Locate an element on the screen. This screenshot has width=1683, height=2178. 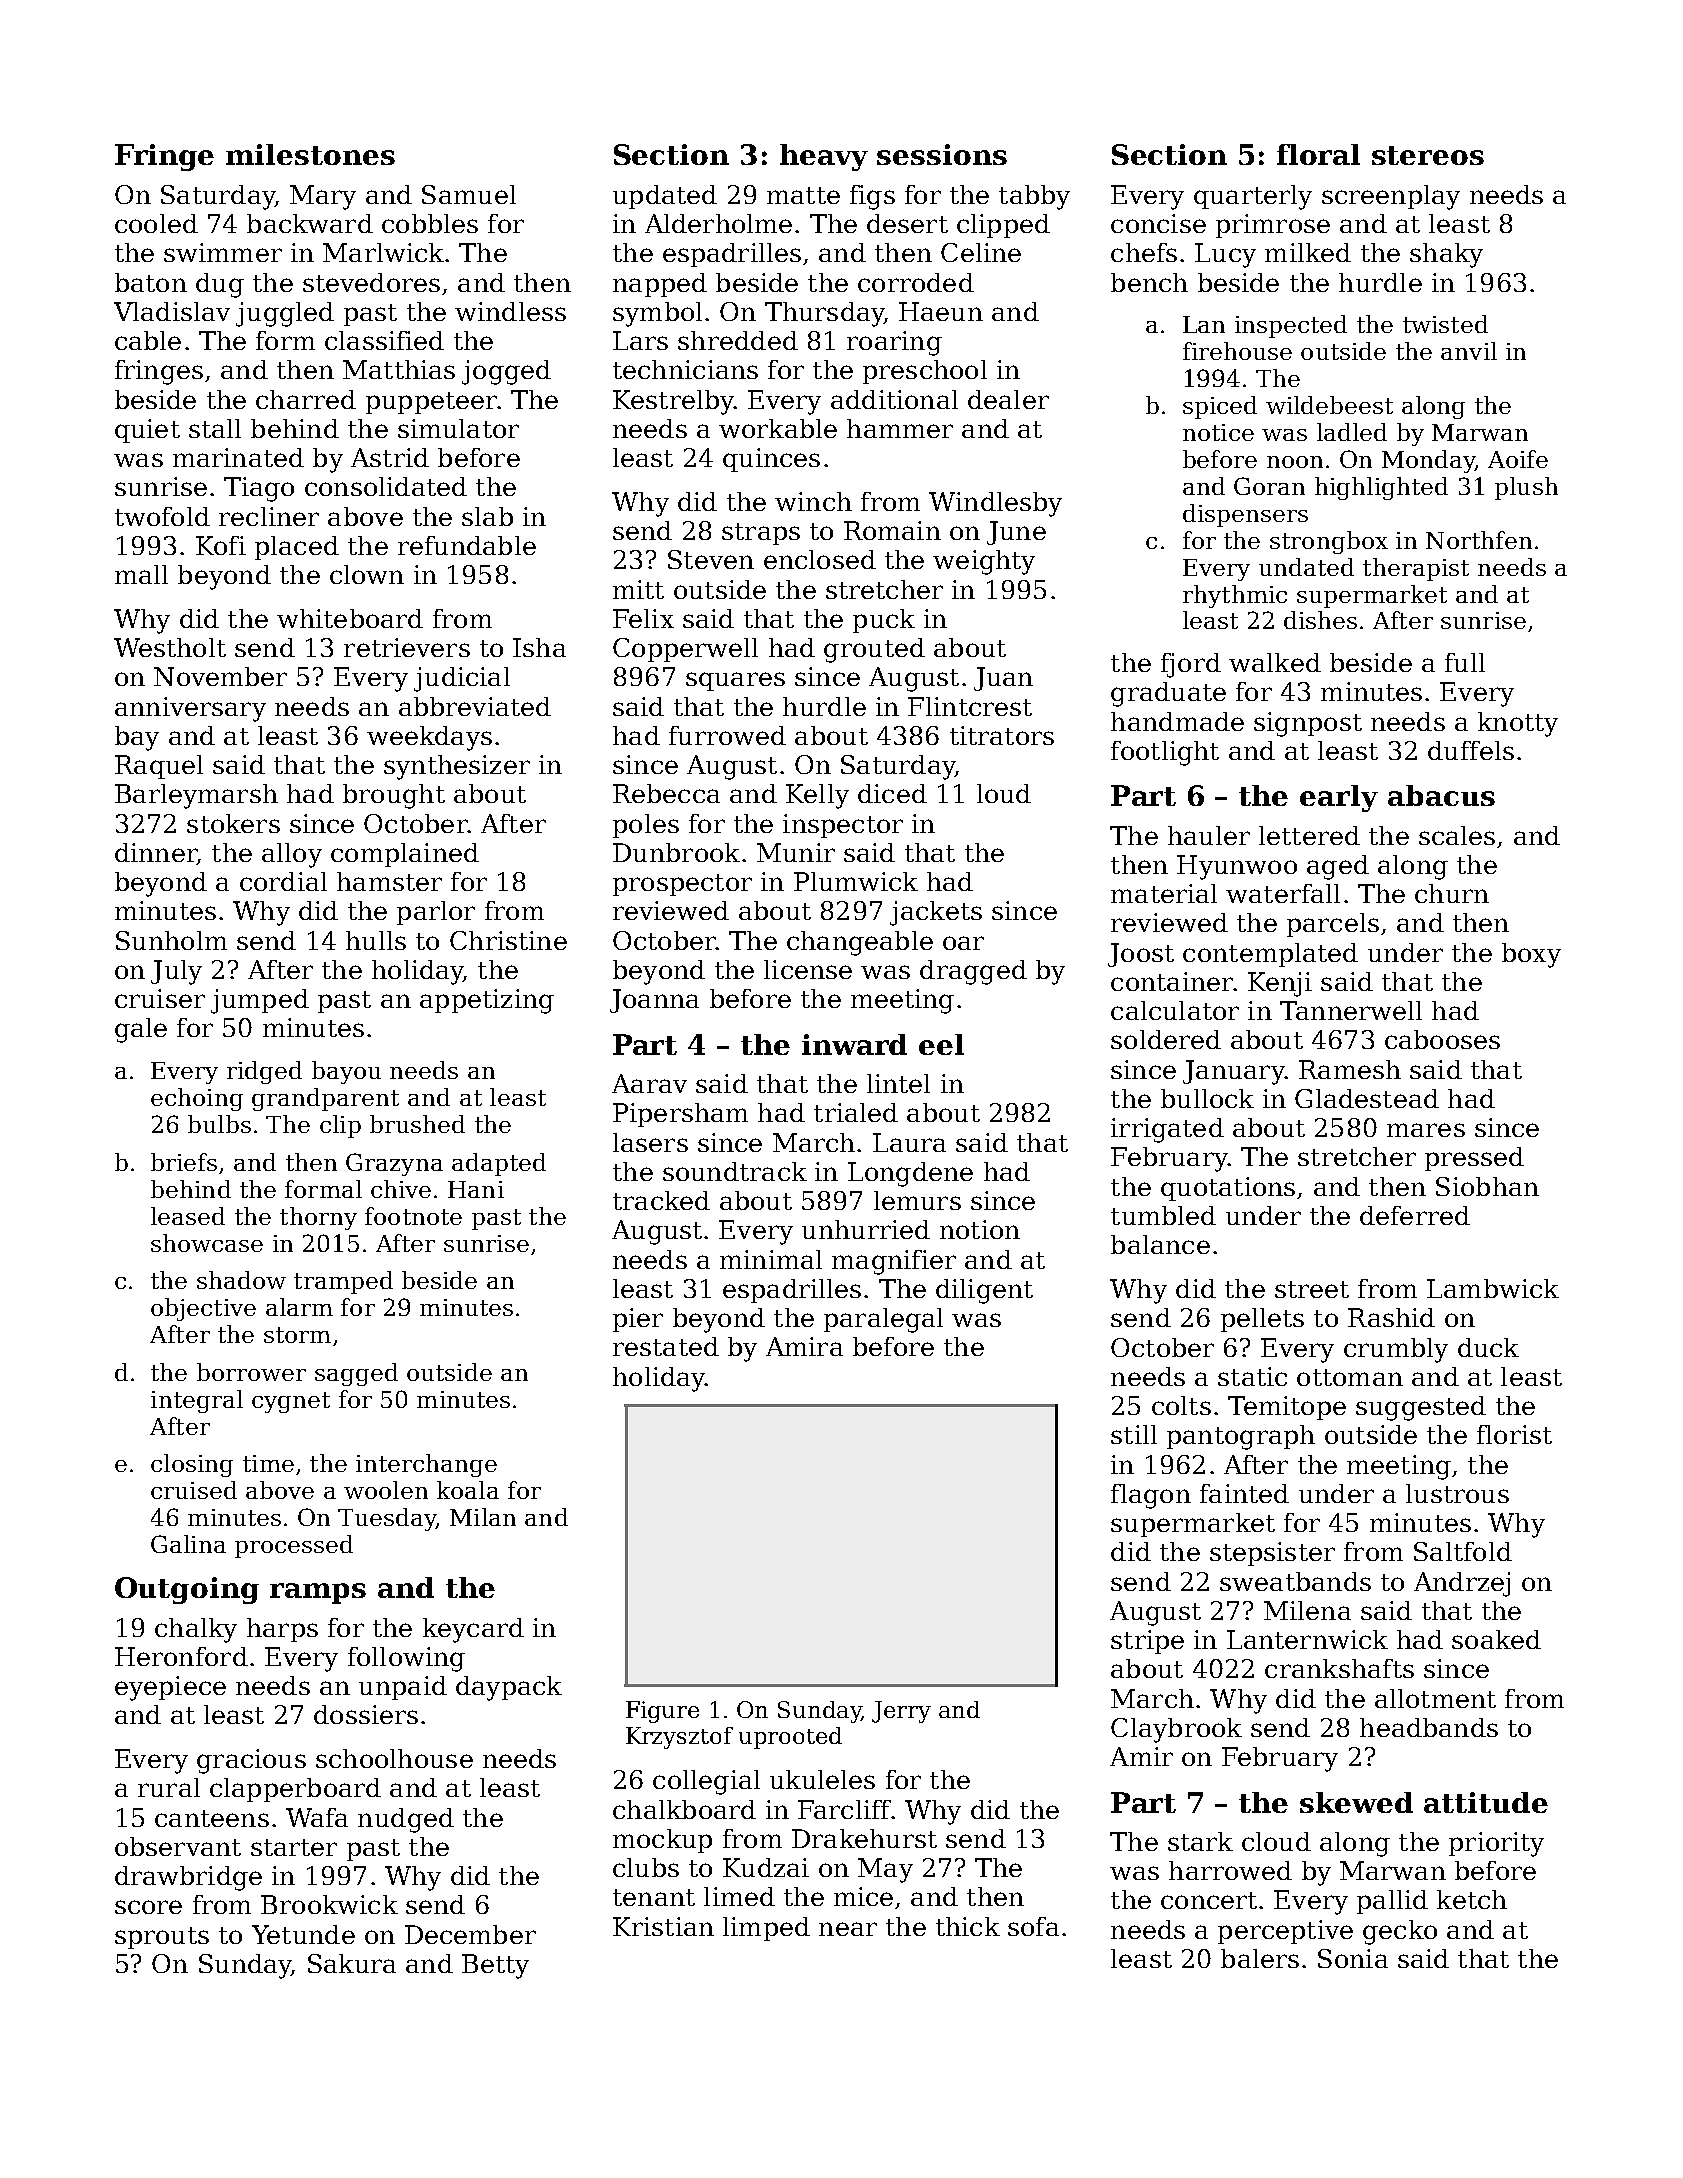
stereos is located at coordinates (1428, 155).
